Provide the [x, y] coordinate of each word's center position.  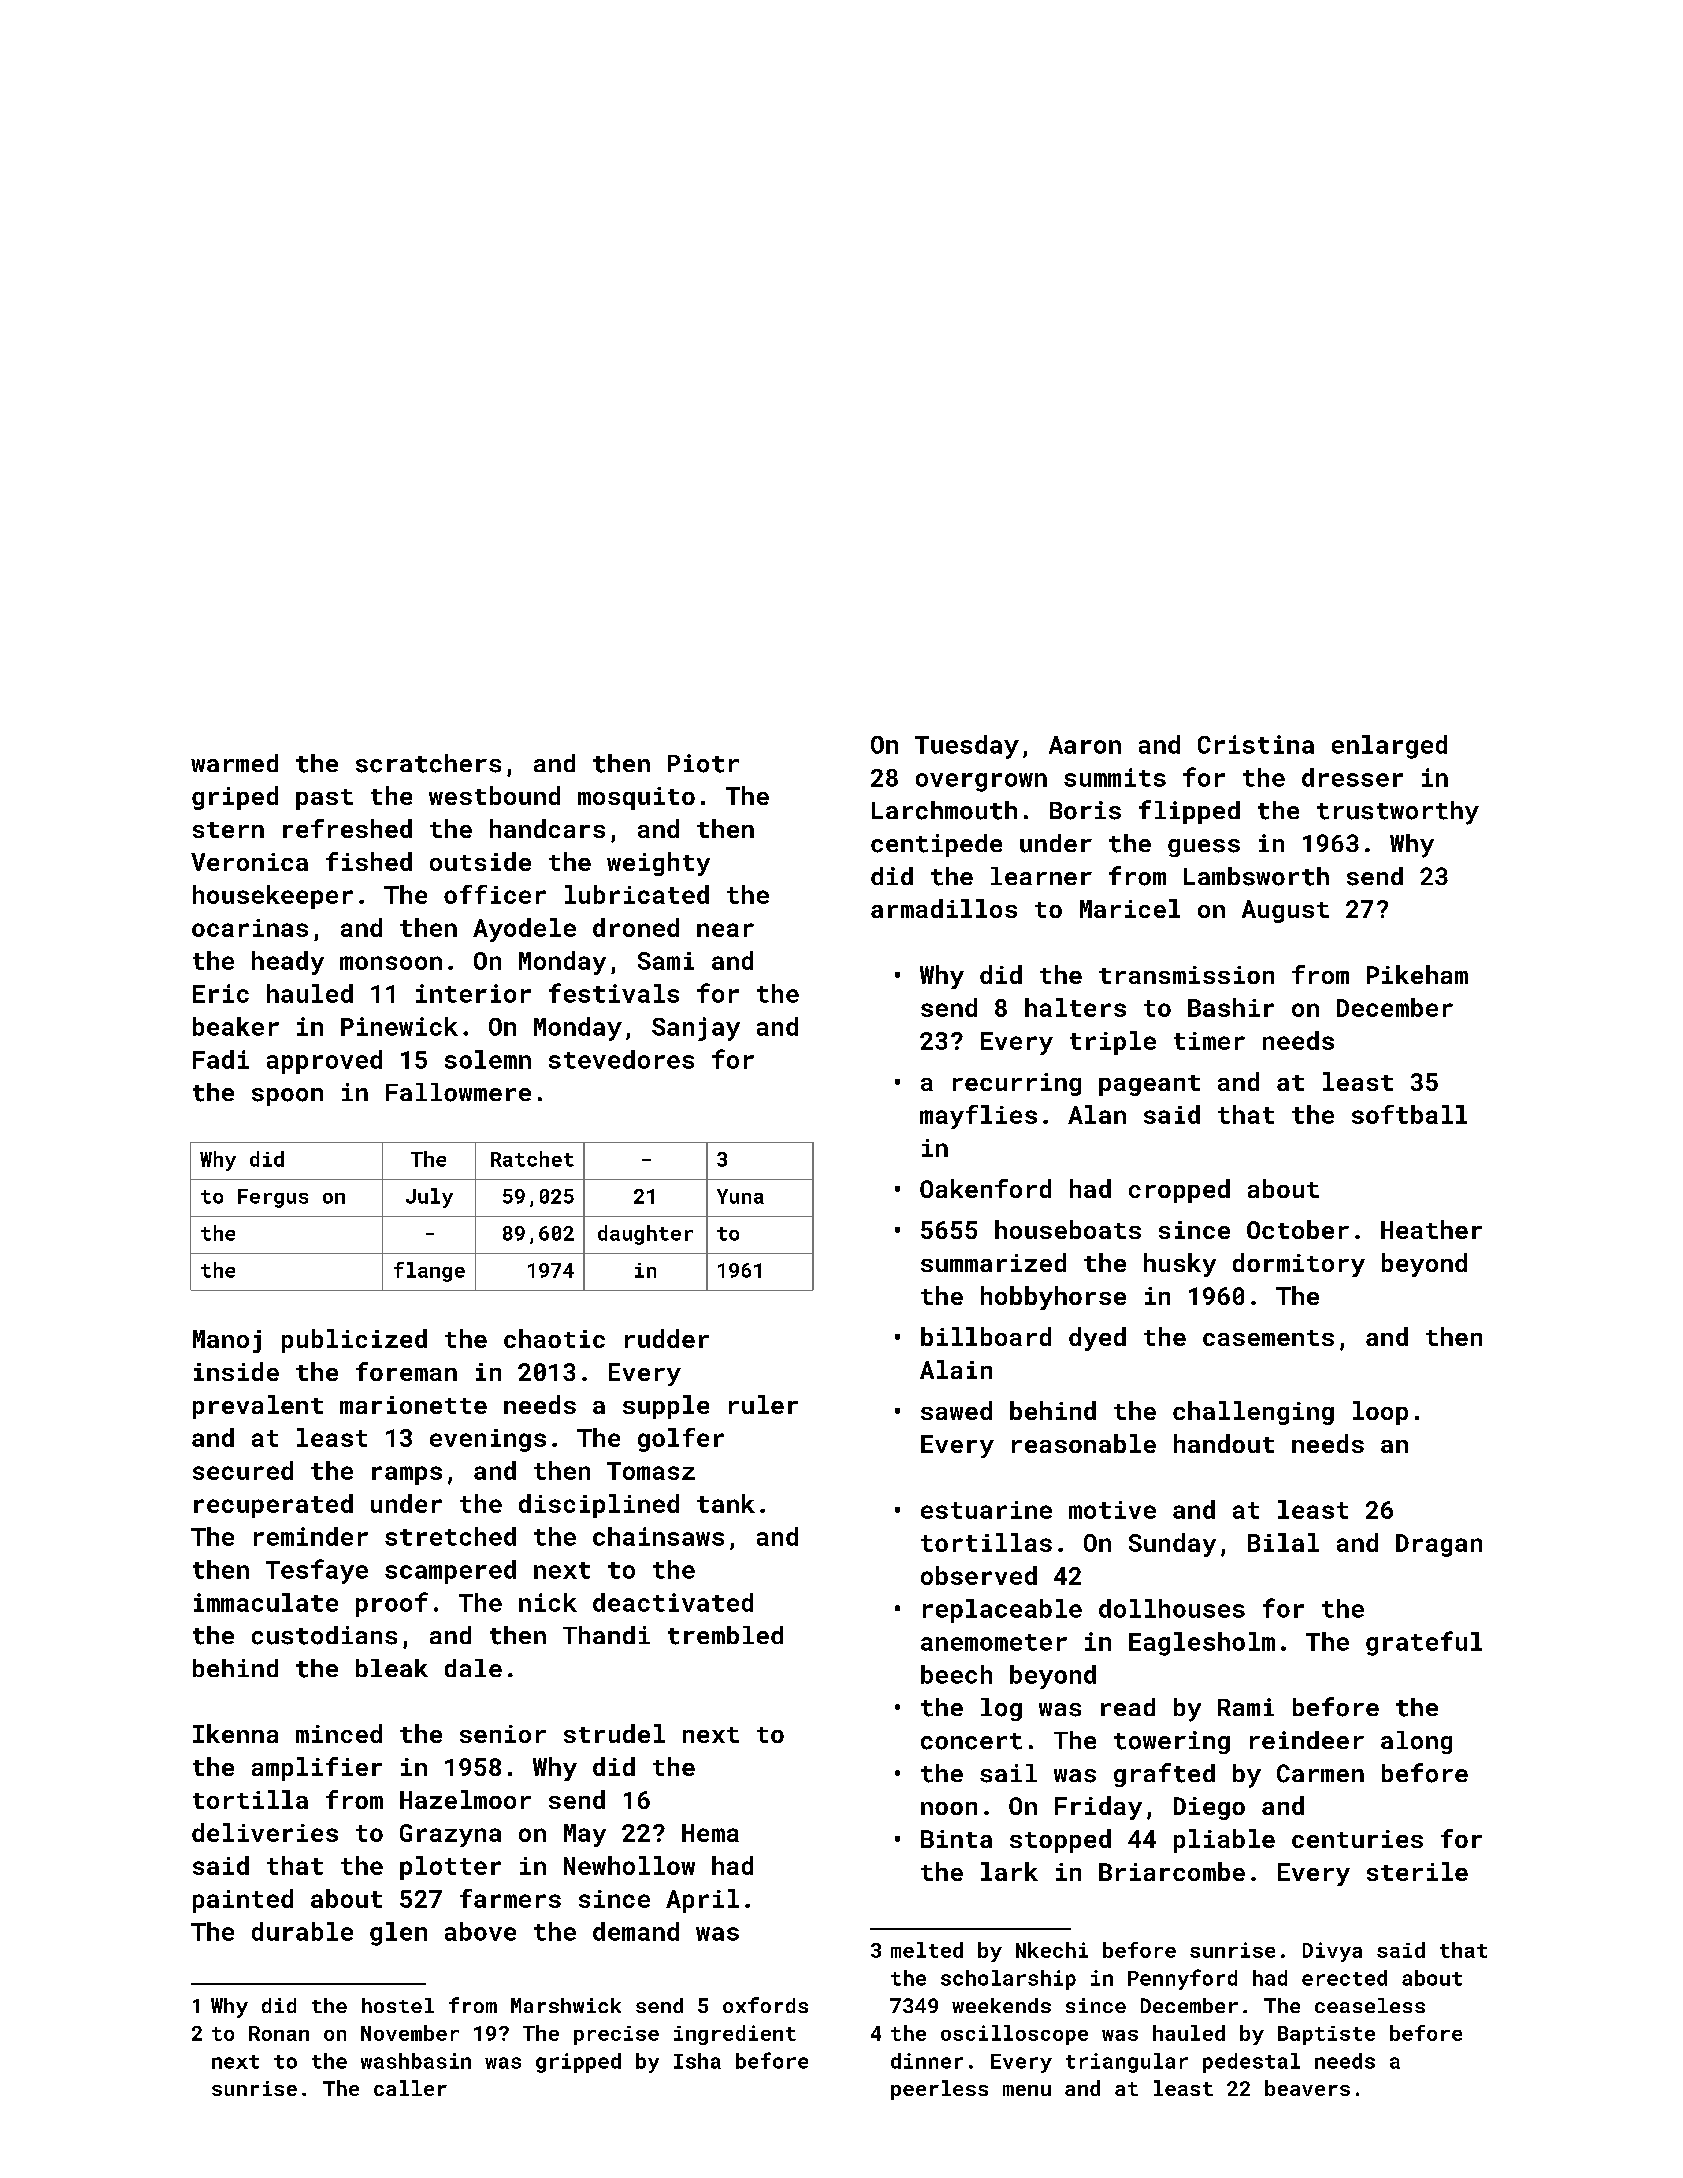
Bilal [1283, 1542]
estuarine [986, 1510]
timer [1209, 1041]
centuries [1357, 1839]
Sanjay [696, 1029]
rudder [667, 1338]
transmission [1186, 975]
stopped [1060, 1841]
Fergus [273, 1198]
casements [1268, 1338]
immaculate [266, 1602]
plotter [450, 1868]
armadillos [944, 908]
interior [473, 993]
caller [410, 2088]
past [324, 799]
